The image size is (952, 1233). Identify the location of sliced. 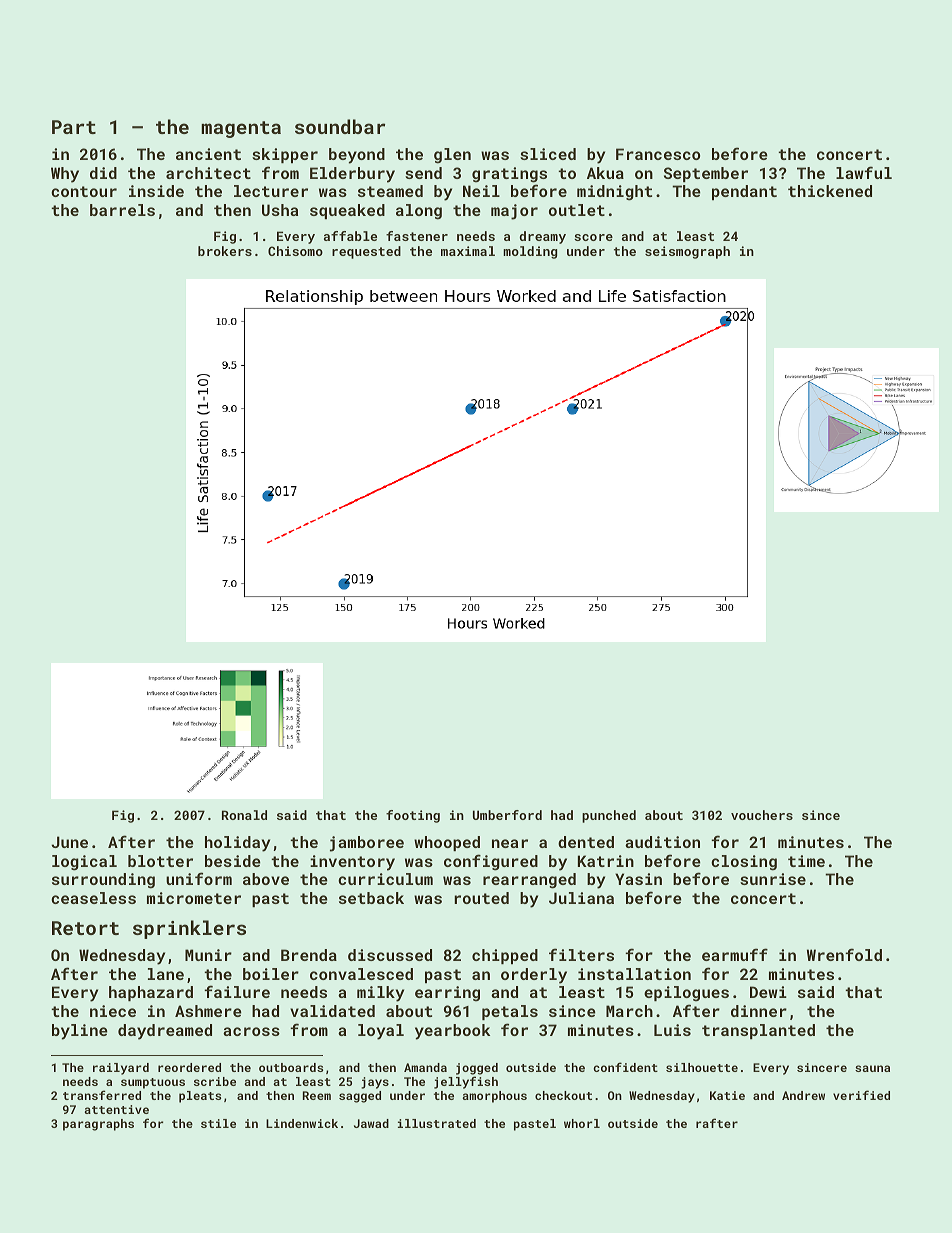
(548, 154).
